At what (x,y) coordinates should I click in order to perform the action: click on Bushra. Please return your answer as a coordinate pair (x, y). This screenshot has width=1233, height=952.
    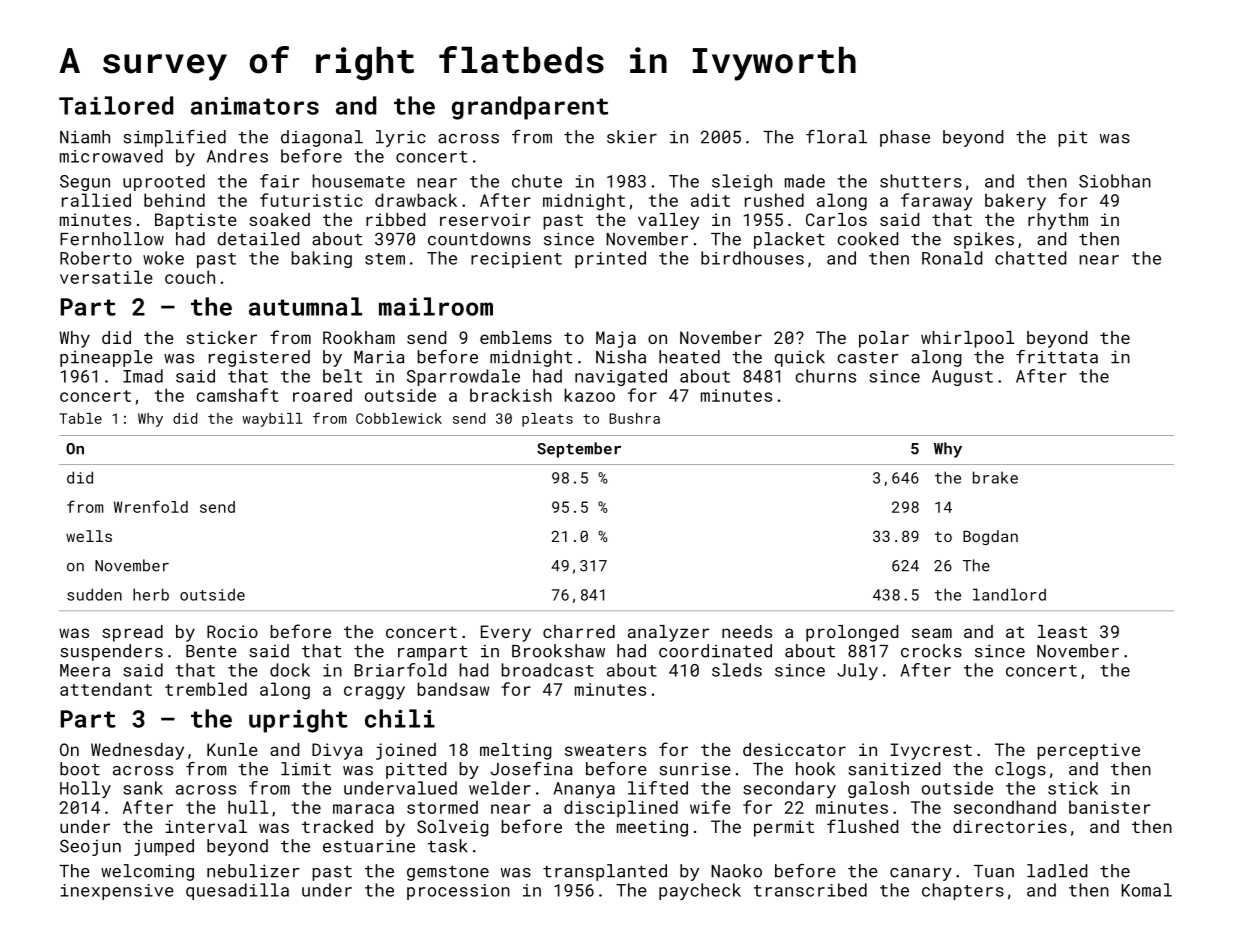
    Looking at the image, I should click on (634, 418).
